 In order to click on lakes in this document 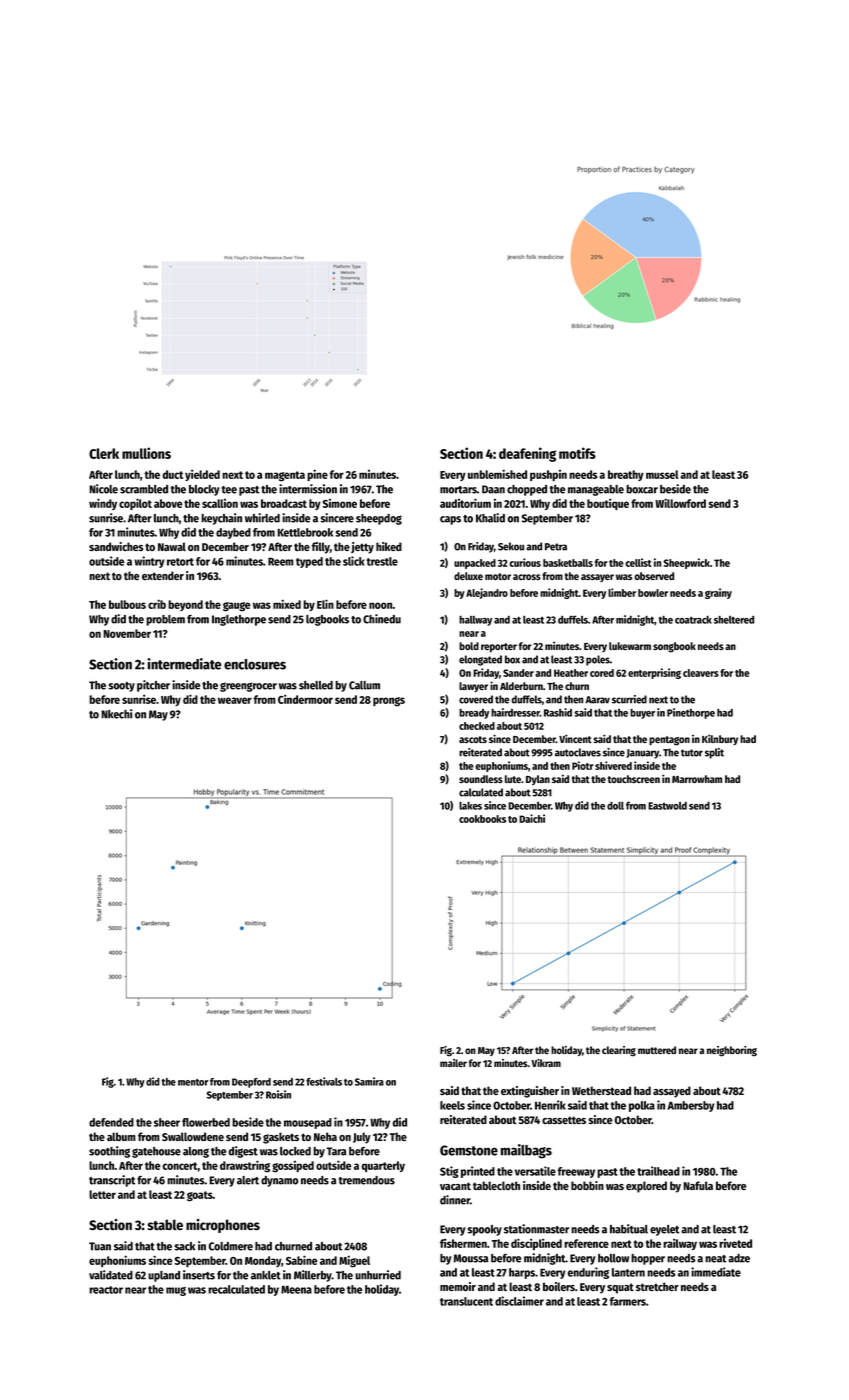, I will do `click(470, 806)`.
